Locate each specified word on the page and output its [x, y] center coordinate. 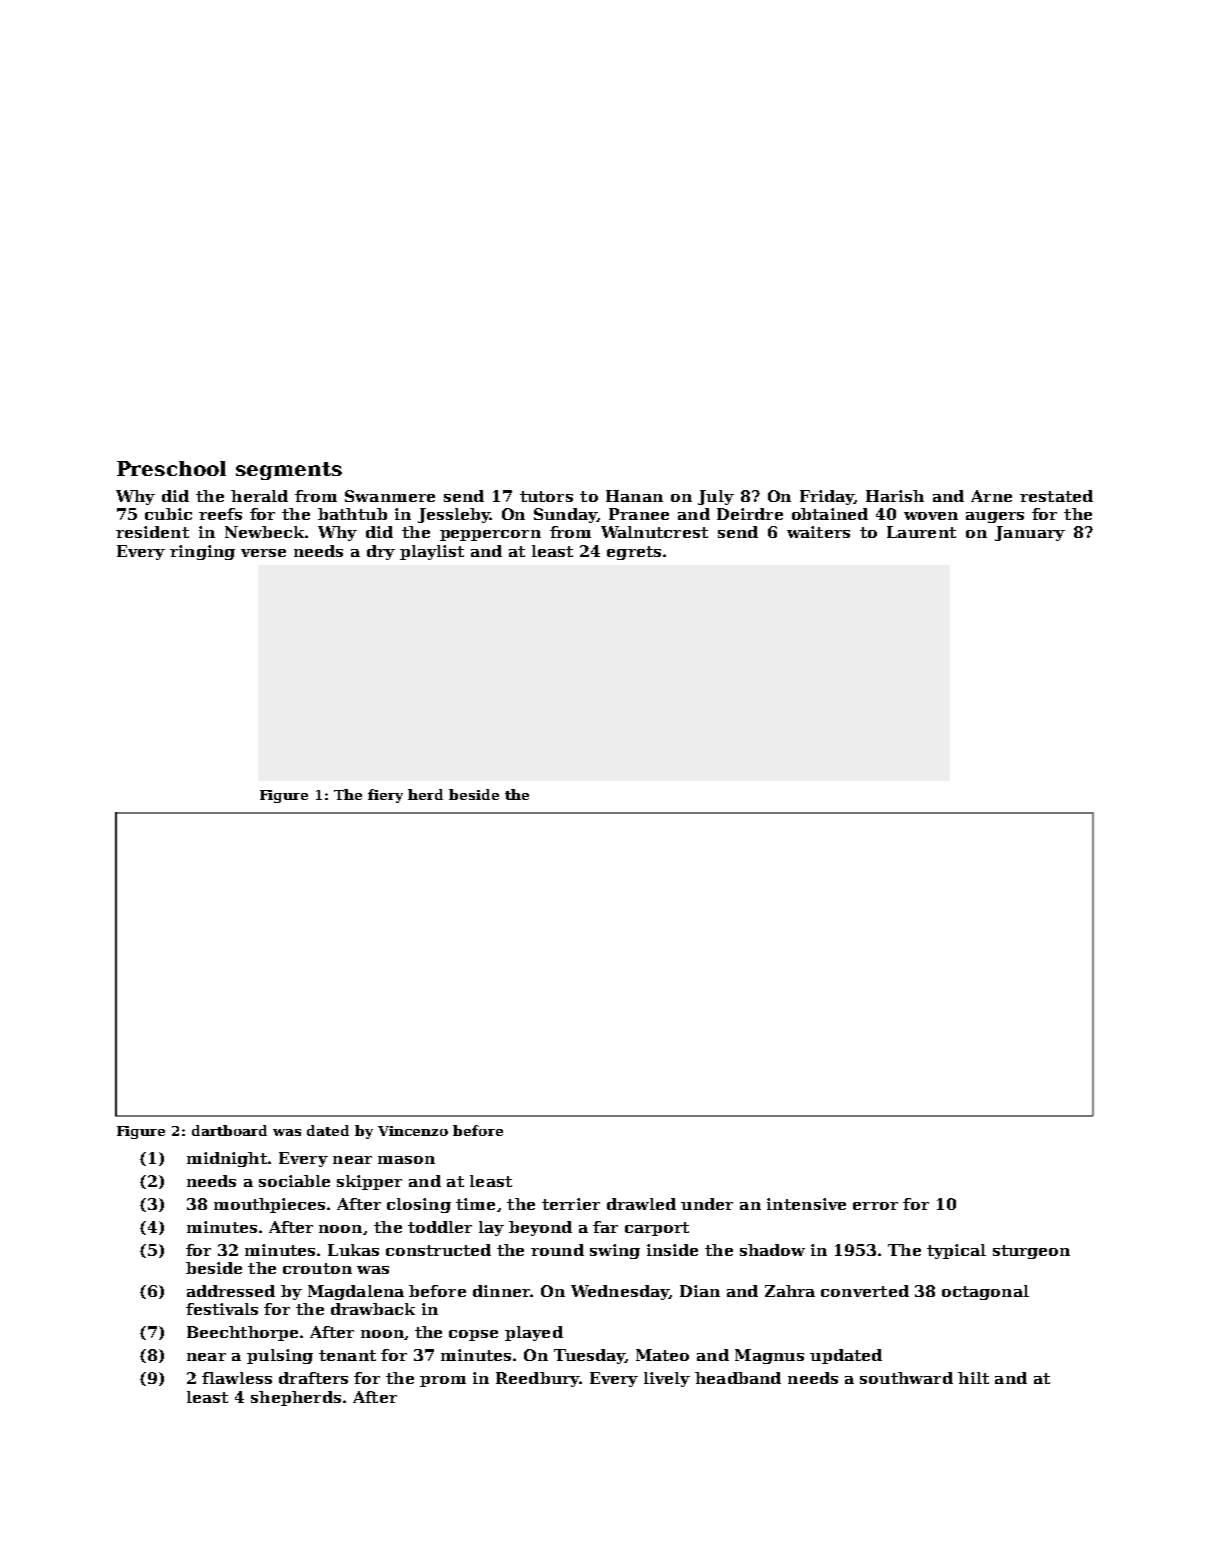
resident [152, 532]
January [1030, 533]
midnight [227, 1159]
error [875, 1206]
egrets [634, 553]
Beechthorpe [242, 1333]
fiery [385, 796]
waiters [818, 532]
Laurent [921, 532]
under [707, 1204]
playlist [432, 552]
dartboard [229, 1130]
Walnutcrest [654, 532]
